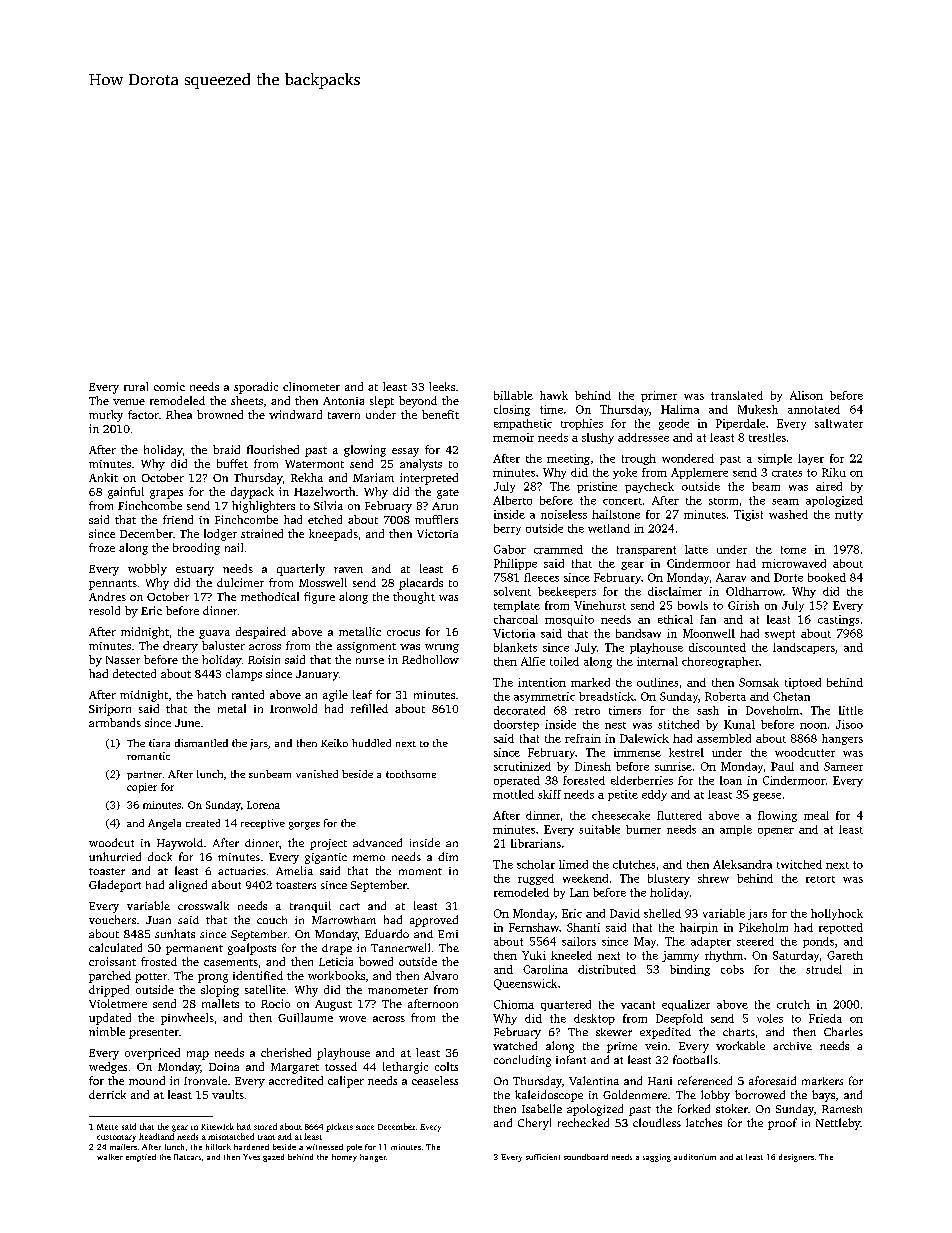 This image has height=1233, width=952. Describe the element at coordinates (252, 493) in the image. I see `daypack` at that location.
